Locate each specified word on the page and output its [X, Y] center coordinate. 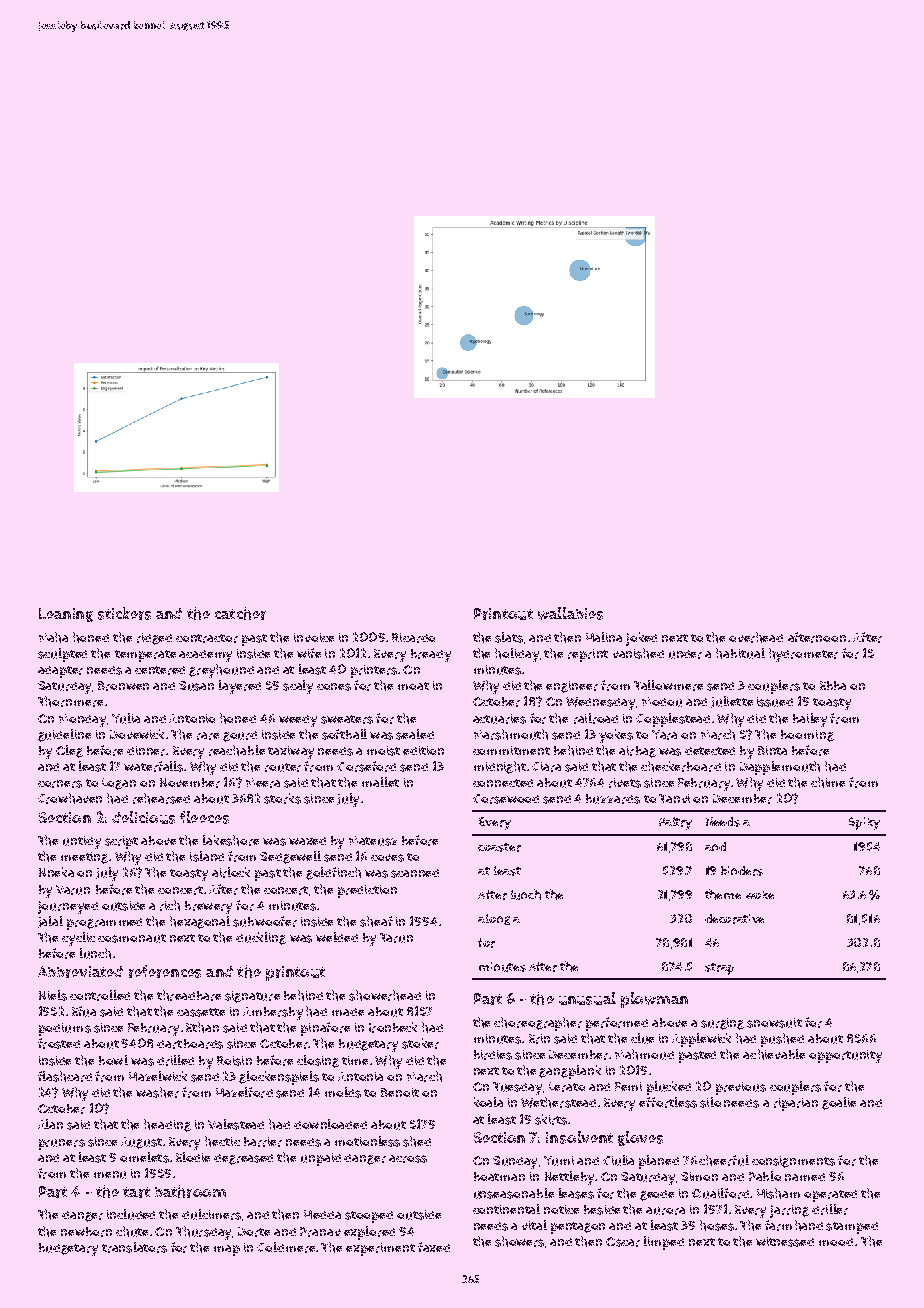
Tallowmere [668, 685]
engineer [572, 687]
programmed [104, 924]
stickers [124, 613]
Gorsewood [506, 799]
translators [134, 1247]
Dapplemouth [780, 768]
